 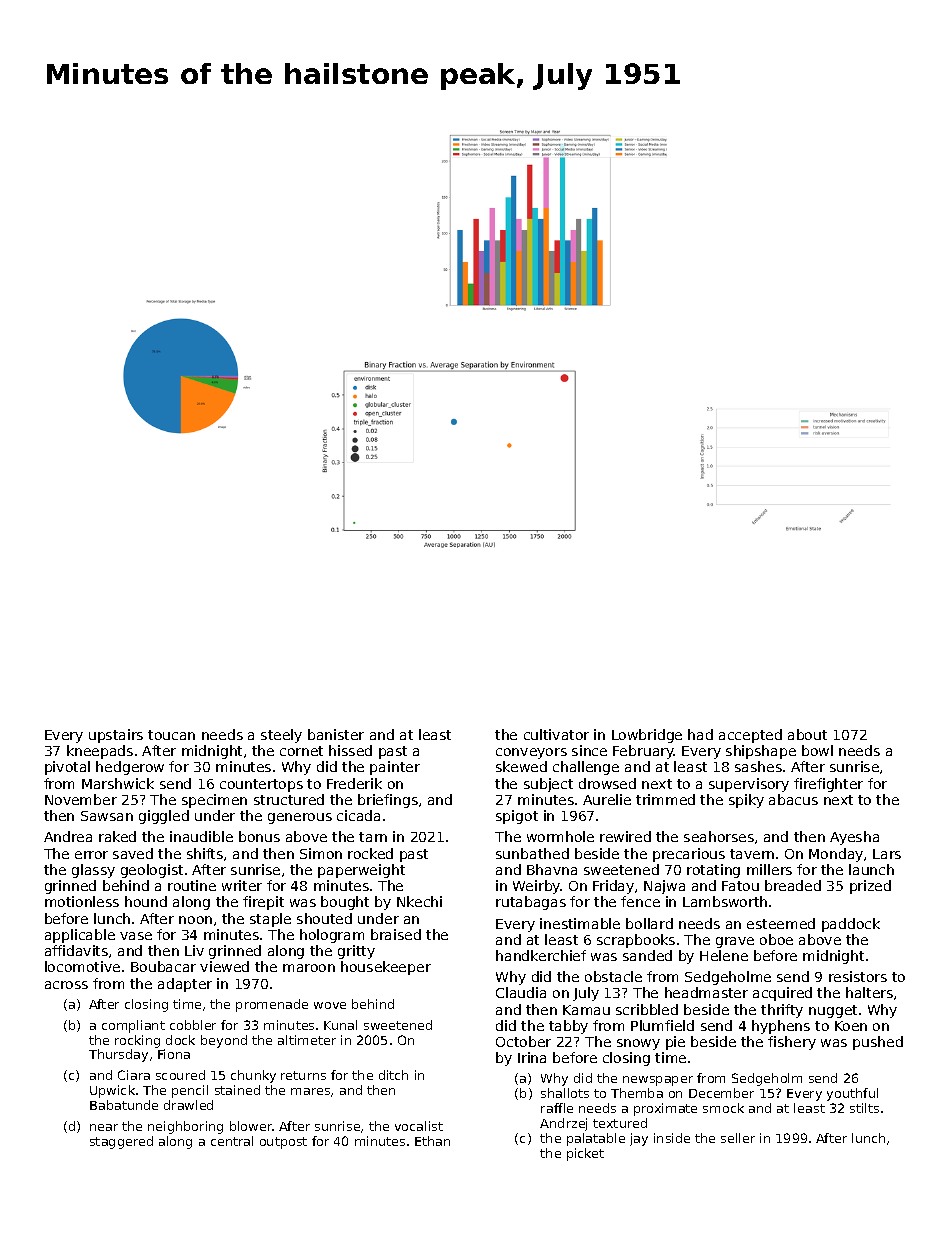 What do you see at coordinates (580, 923) in the screenshot?
I see `inestimable` at bounding box center [580, 923].
